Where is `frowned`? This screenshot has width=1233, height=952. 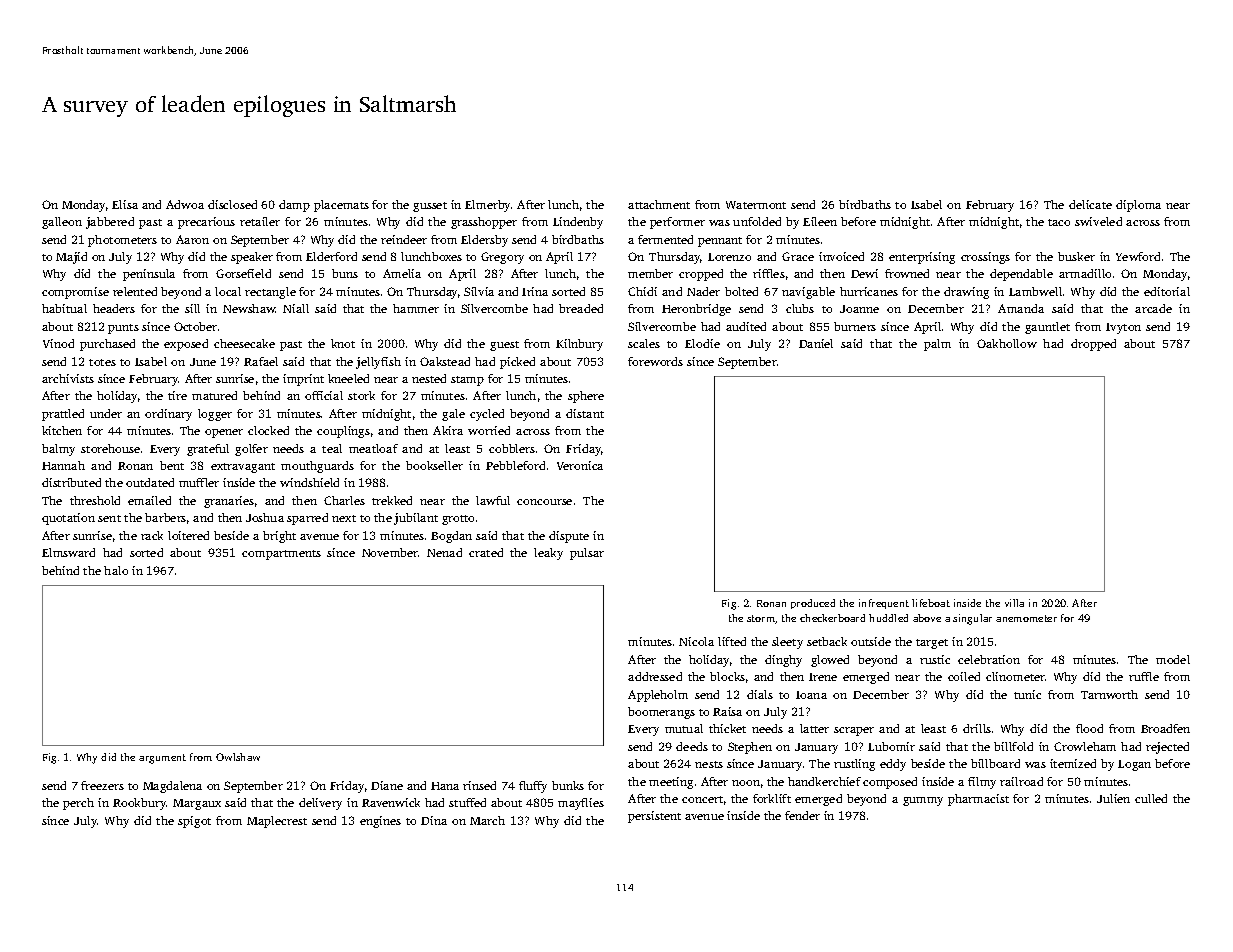 frowned is located at coordinates (907, 273).
